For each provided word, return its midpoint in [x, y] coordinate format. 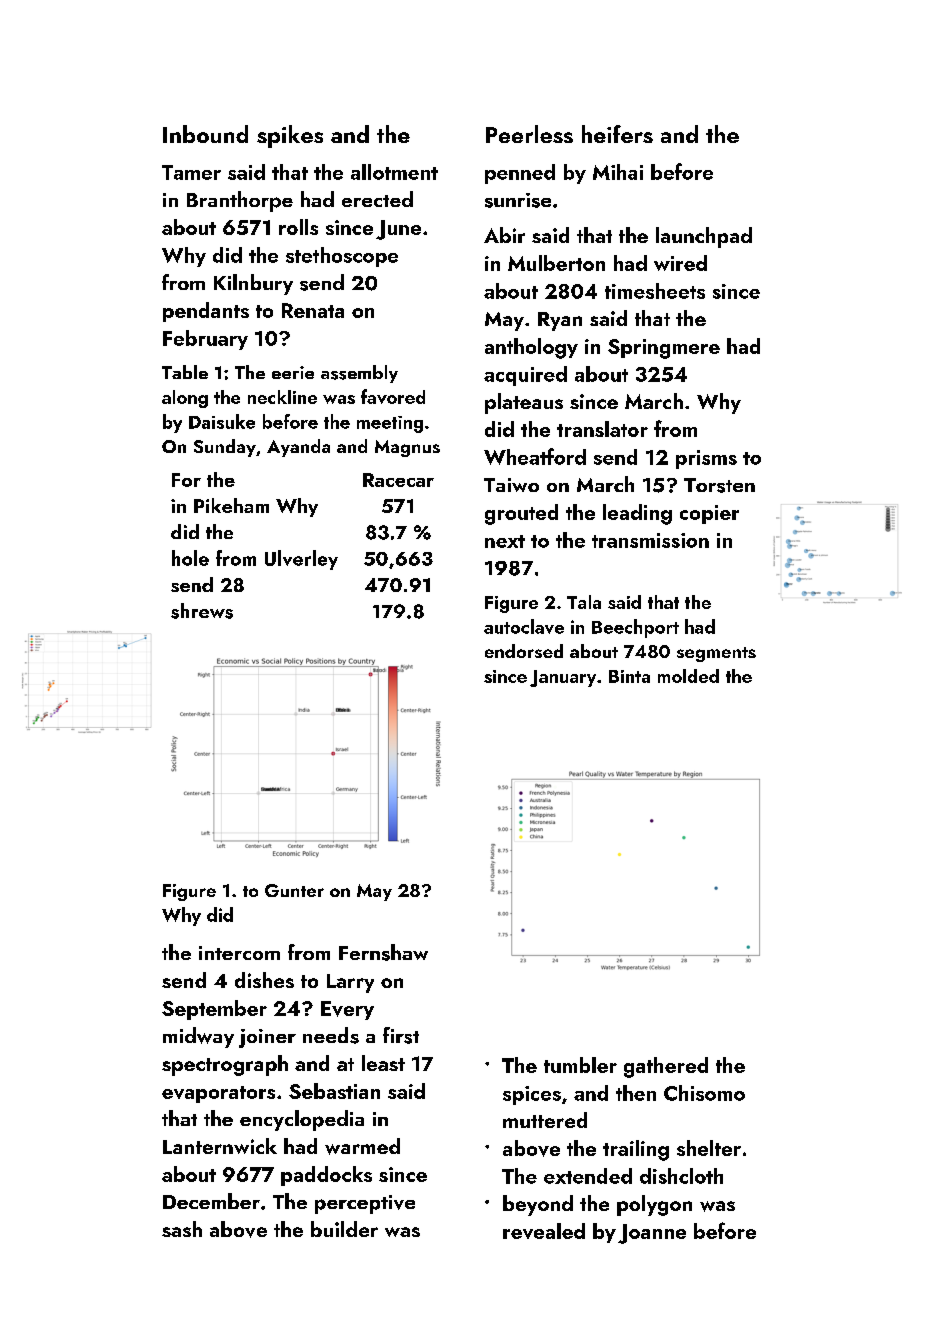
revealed [544, 1231]
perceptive [365, 1204]
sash [182, 1229]
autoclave [524, 626]
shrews [202, 611]
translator [602, 429]
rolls [298, 227]
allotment [394, 172]
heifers [617, 134]
